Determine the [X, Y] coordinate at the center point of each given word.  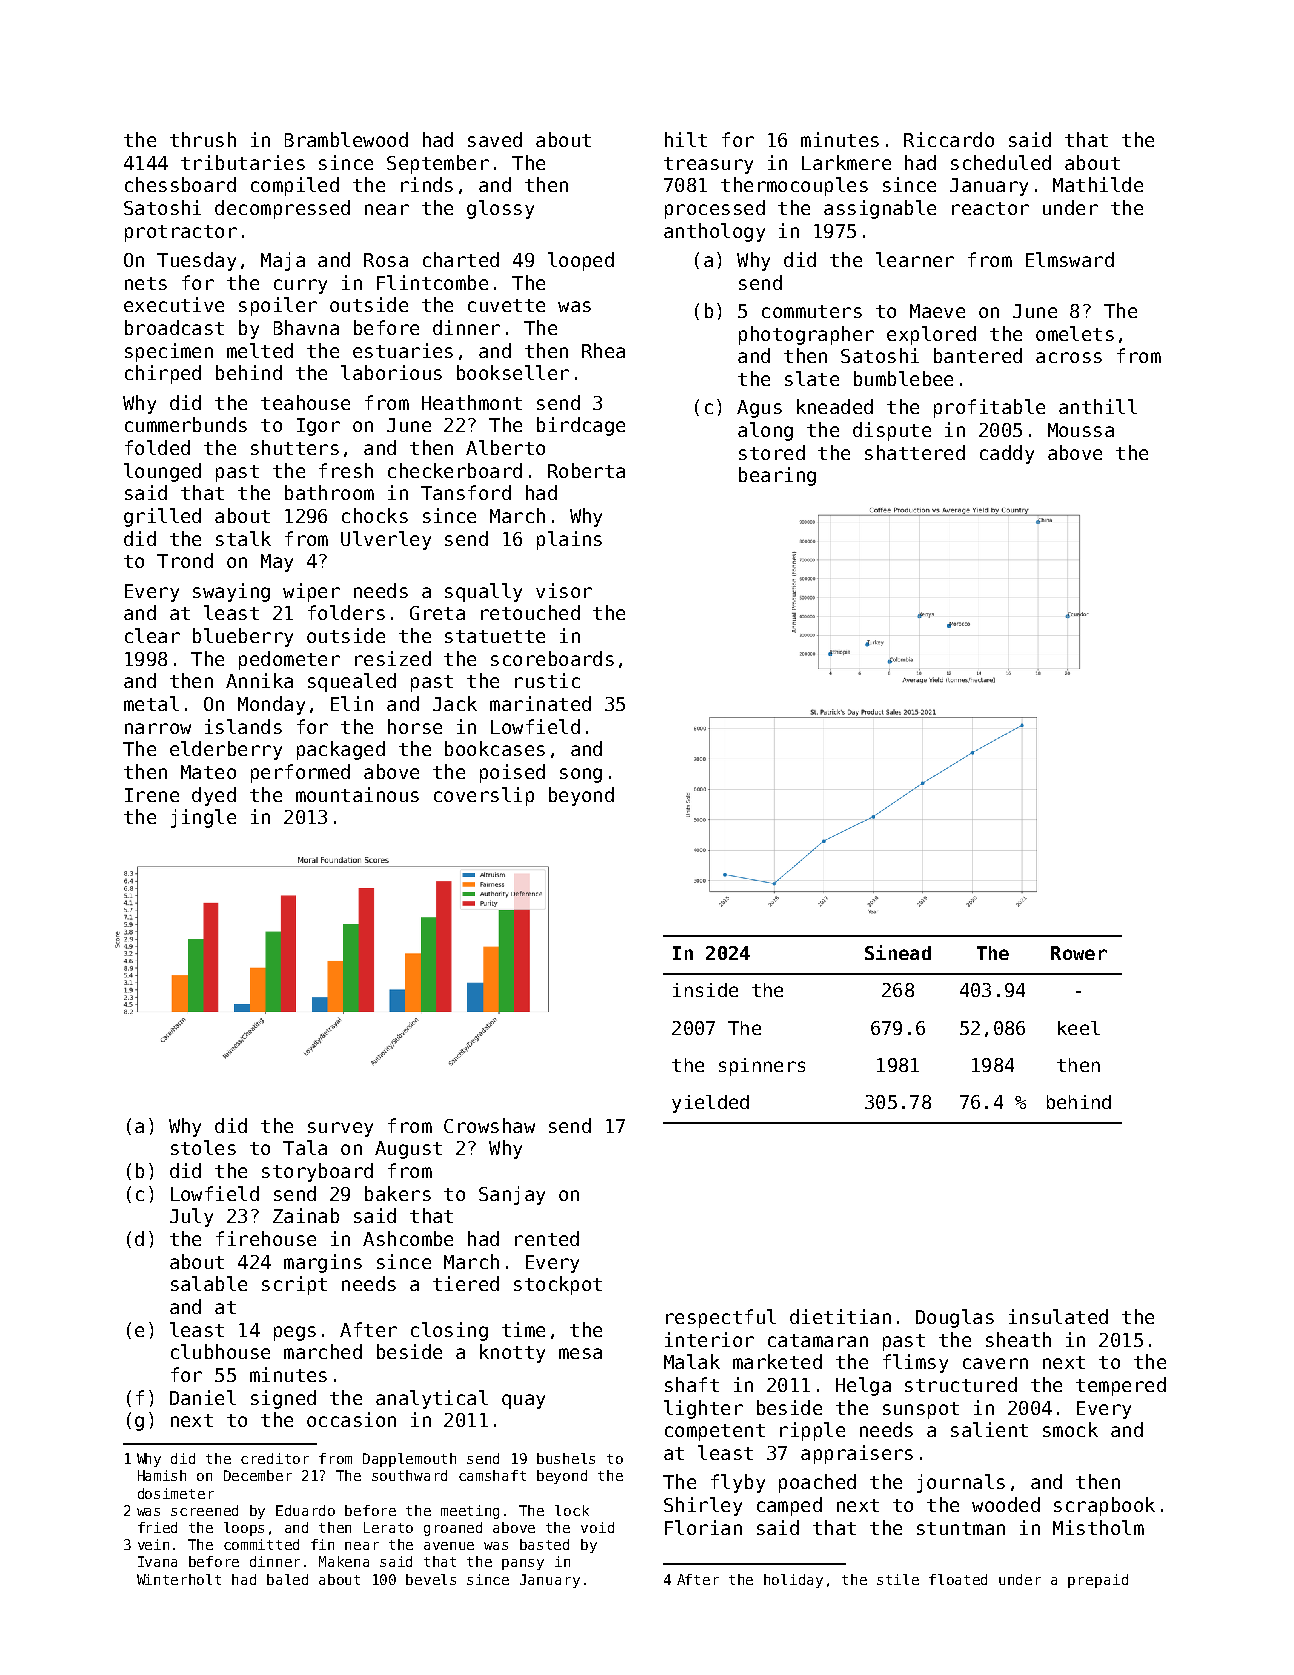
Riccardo [949, 139]
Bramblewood [346, 139]
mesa [580, 1353]
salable [209, 1283]
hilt [686, 139]
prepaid [1098, 1581]
